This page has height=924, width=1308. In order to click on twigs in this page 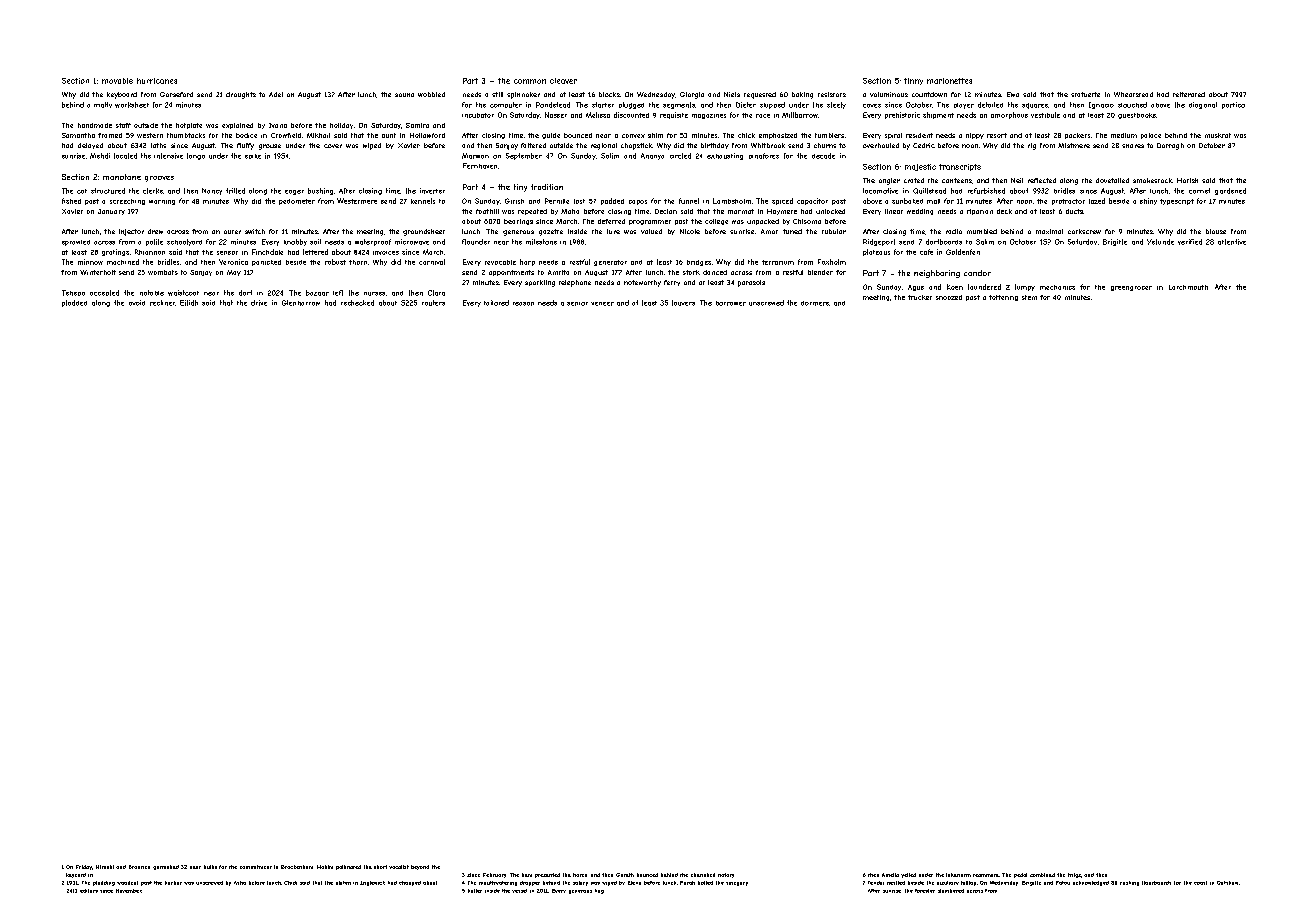, I will do `click(1074, 875)`.
